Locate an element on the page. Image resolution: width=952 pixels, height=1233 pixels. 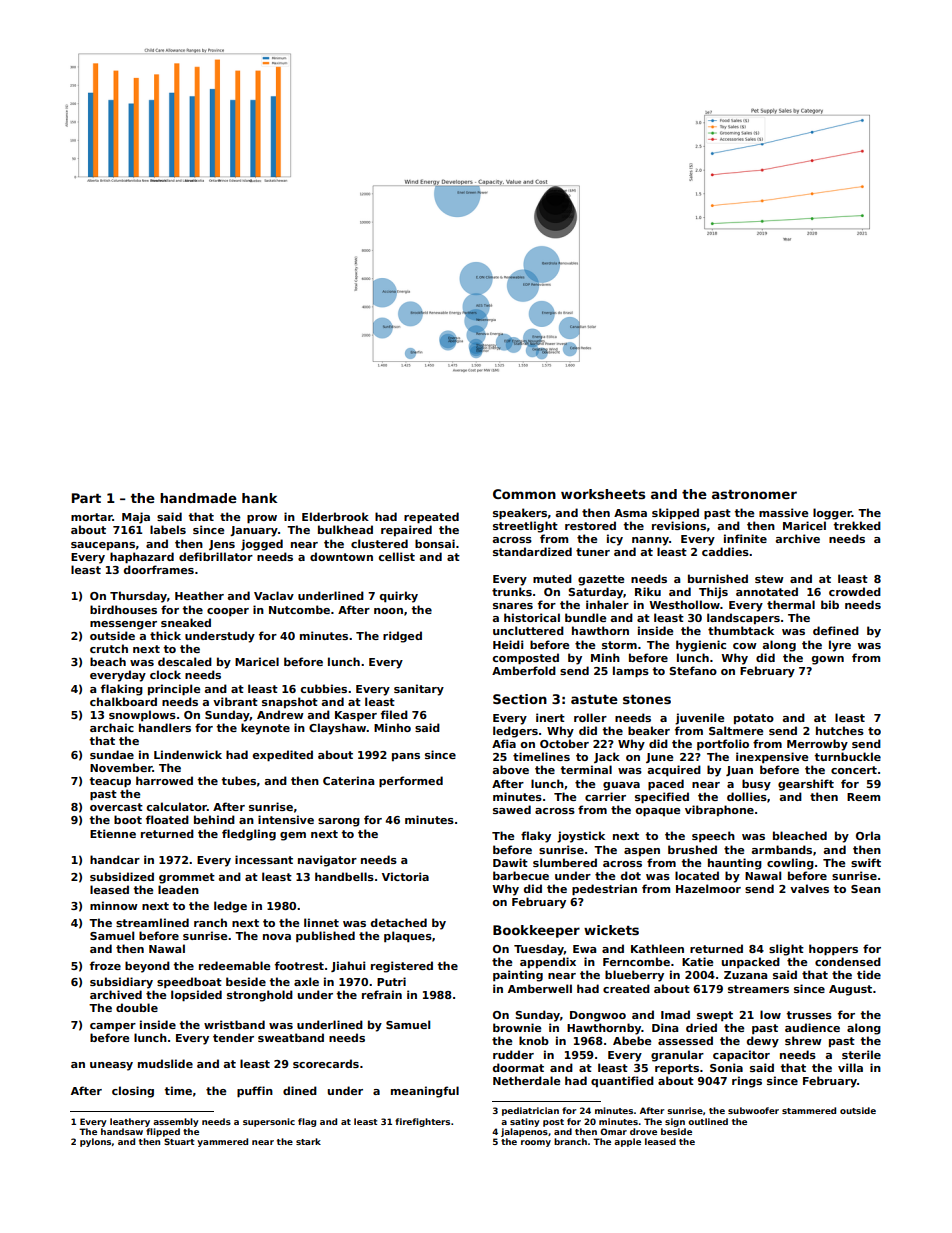
detached is located at coordinates (399, 922).
